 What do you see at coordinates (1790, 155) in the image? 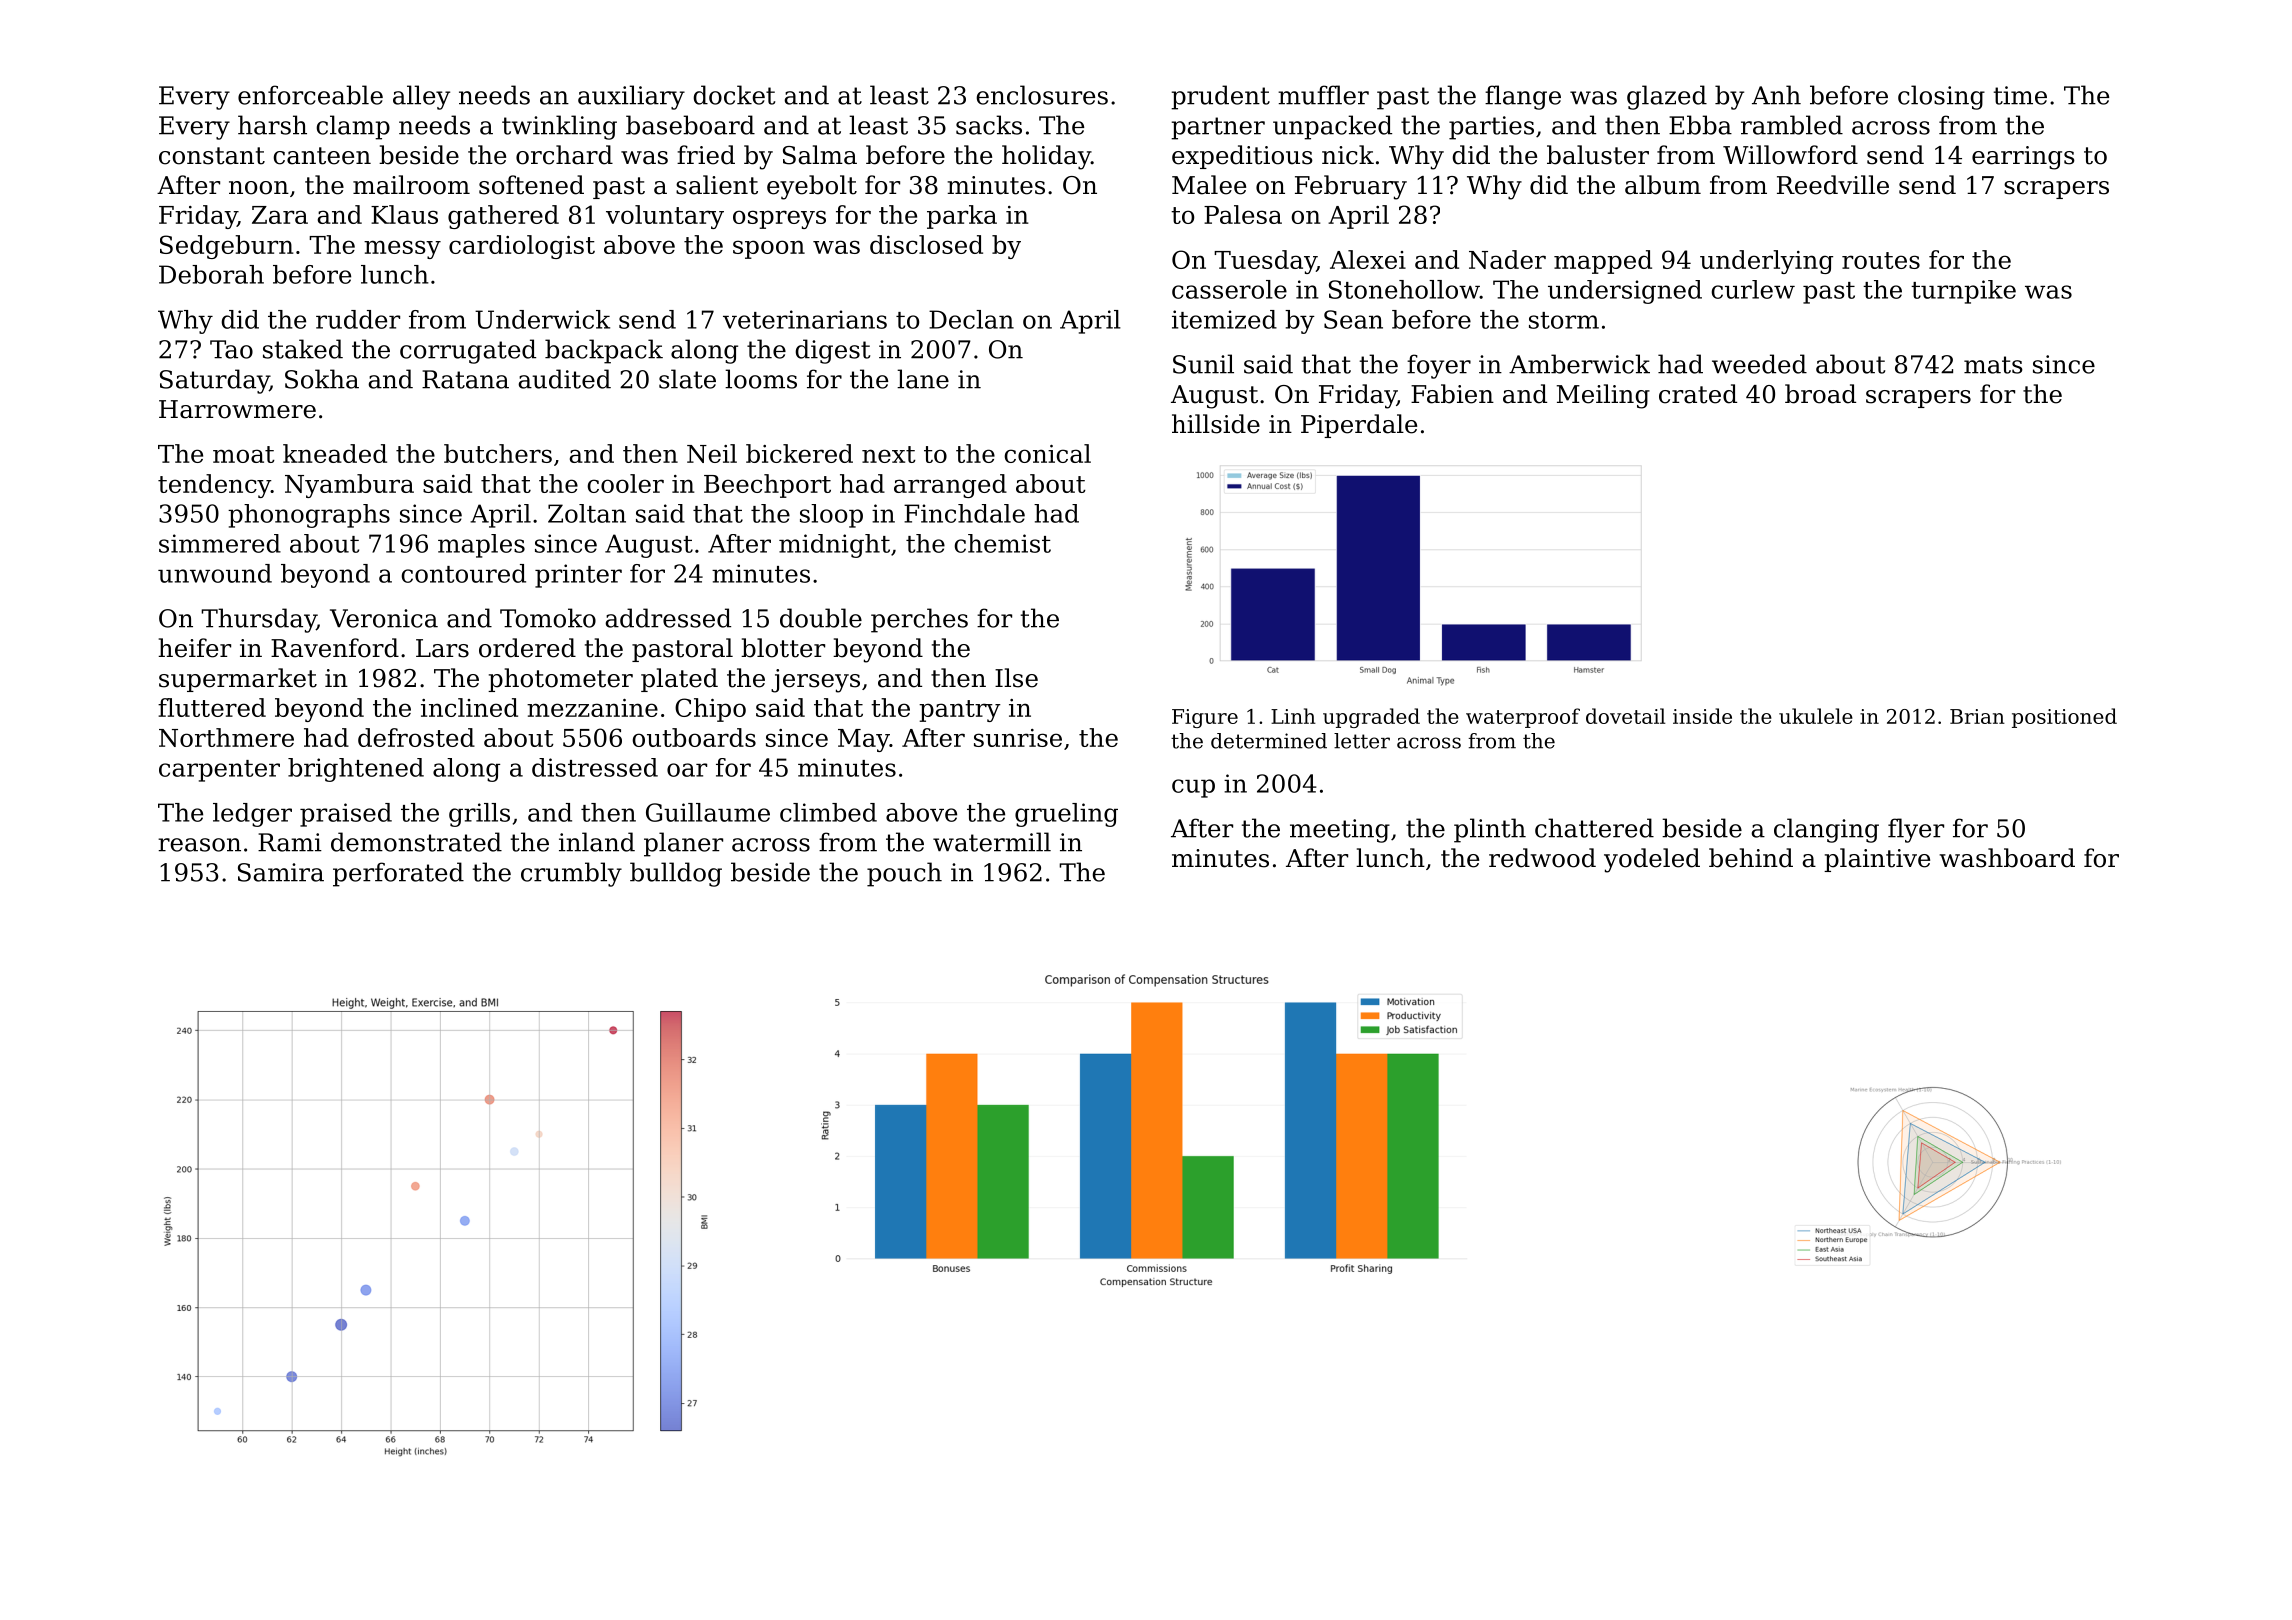
I see `Willowford` at bounding box center [1790, 155].
